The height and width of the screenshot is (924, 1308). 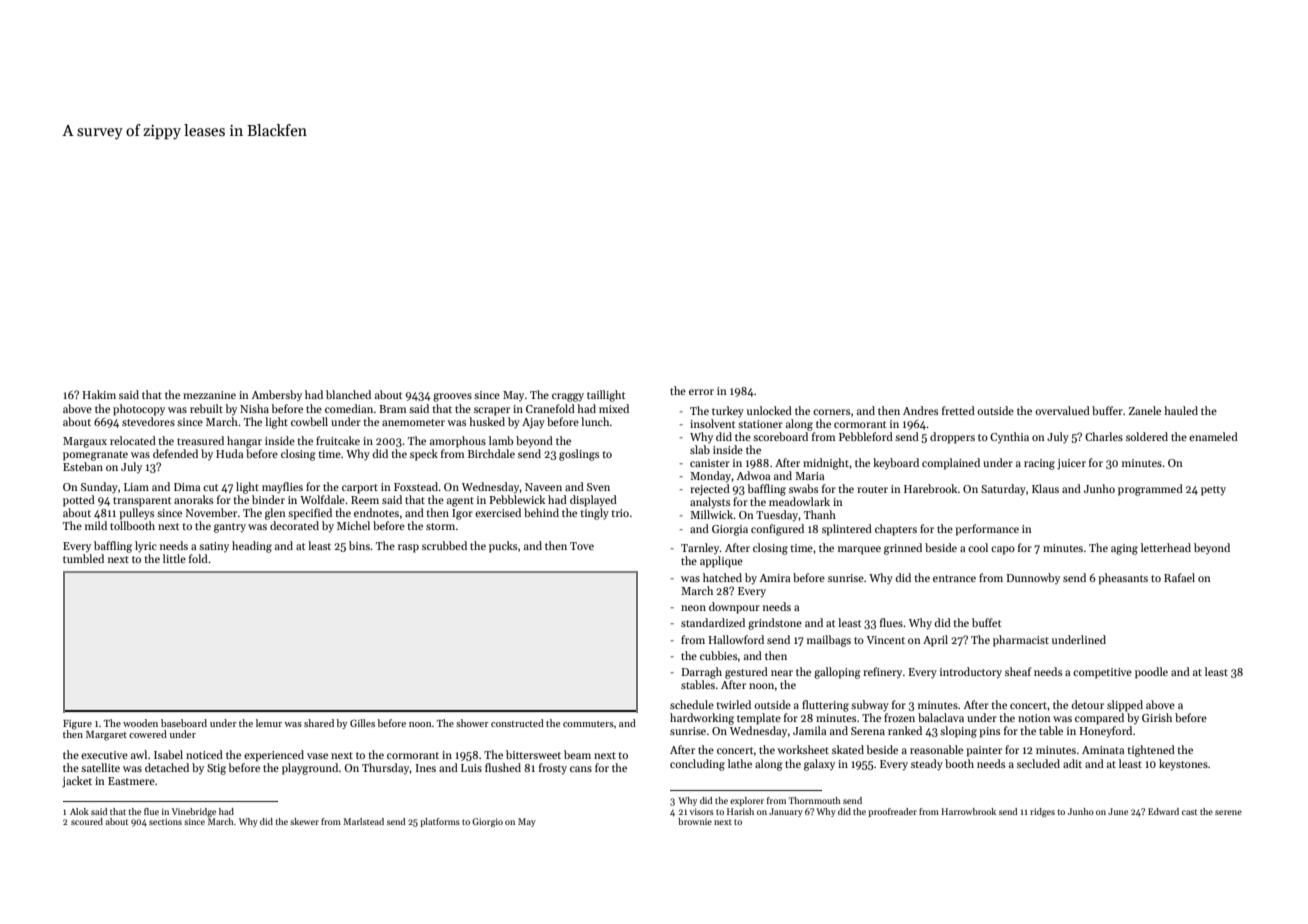 I want to click on mild, so click(x=96, y=525).
